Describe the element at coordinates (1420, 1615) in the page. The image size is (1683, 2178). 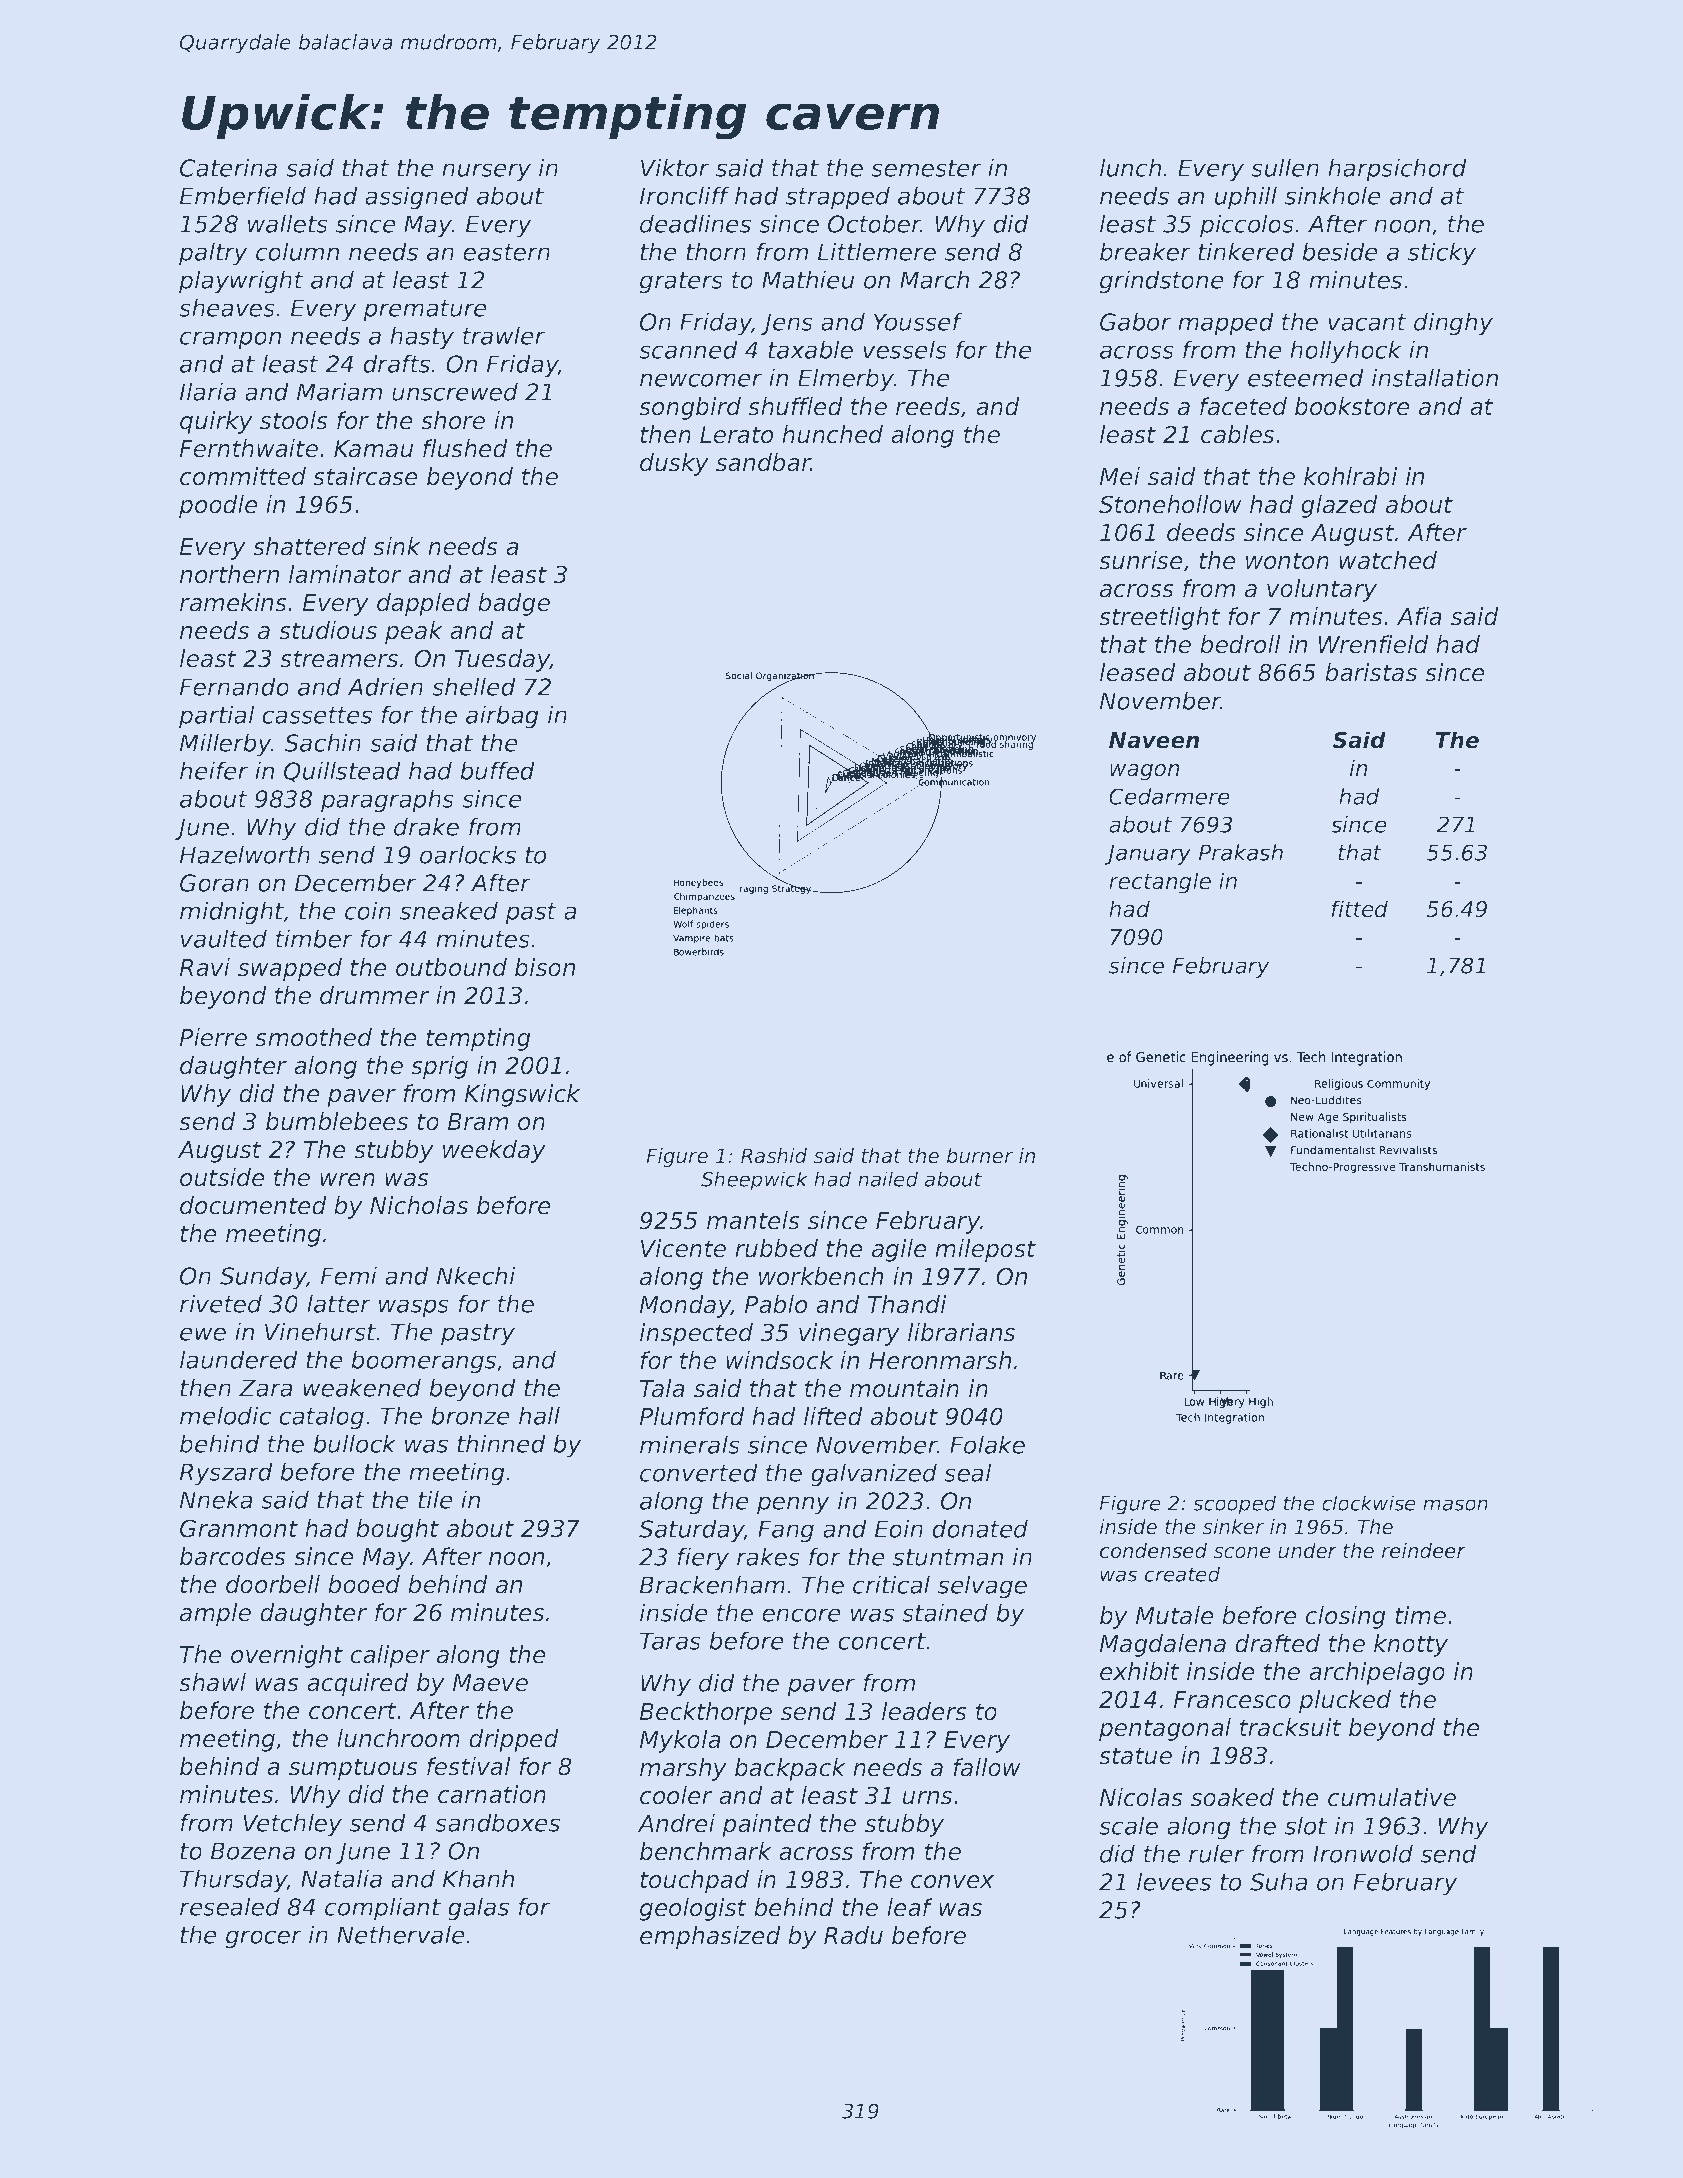
I see `time` at that location.
